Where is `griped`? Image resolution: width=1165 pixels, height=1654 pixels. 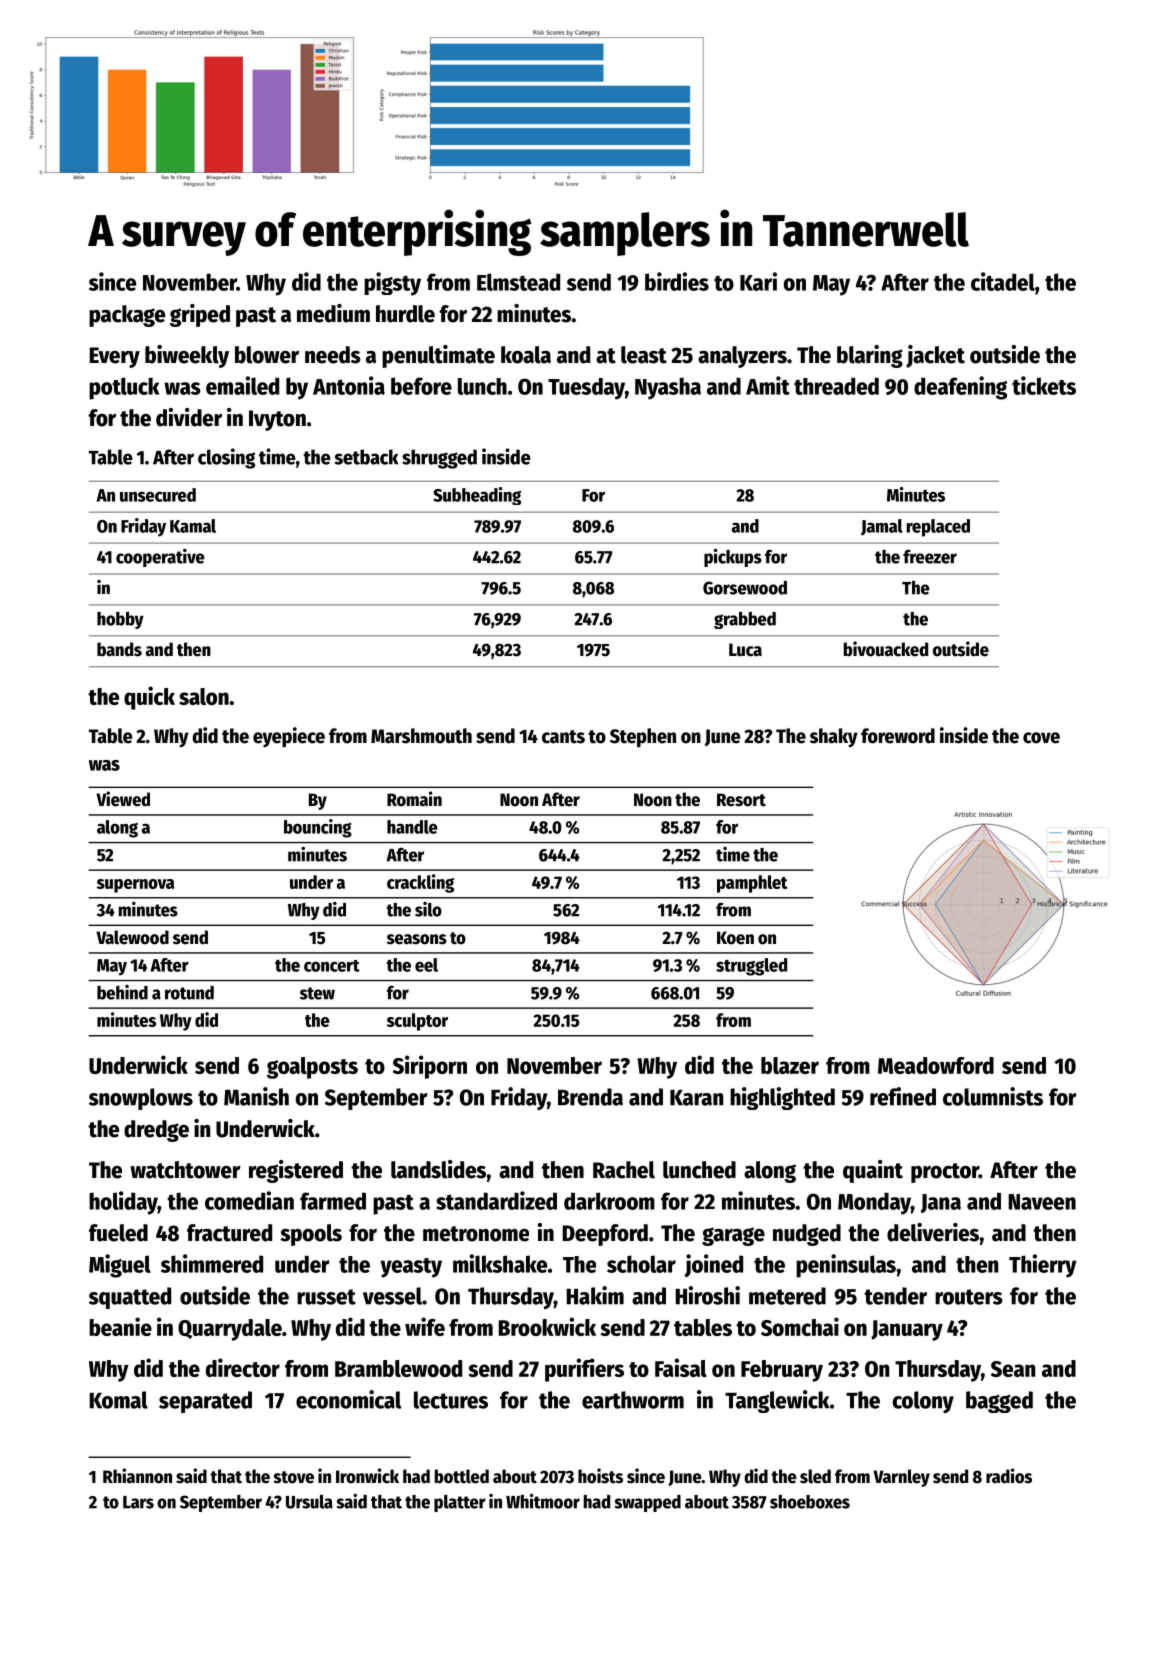
griped is located at coordinates (200, 315).
